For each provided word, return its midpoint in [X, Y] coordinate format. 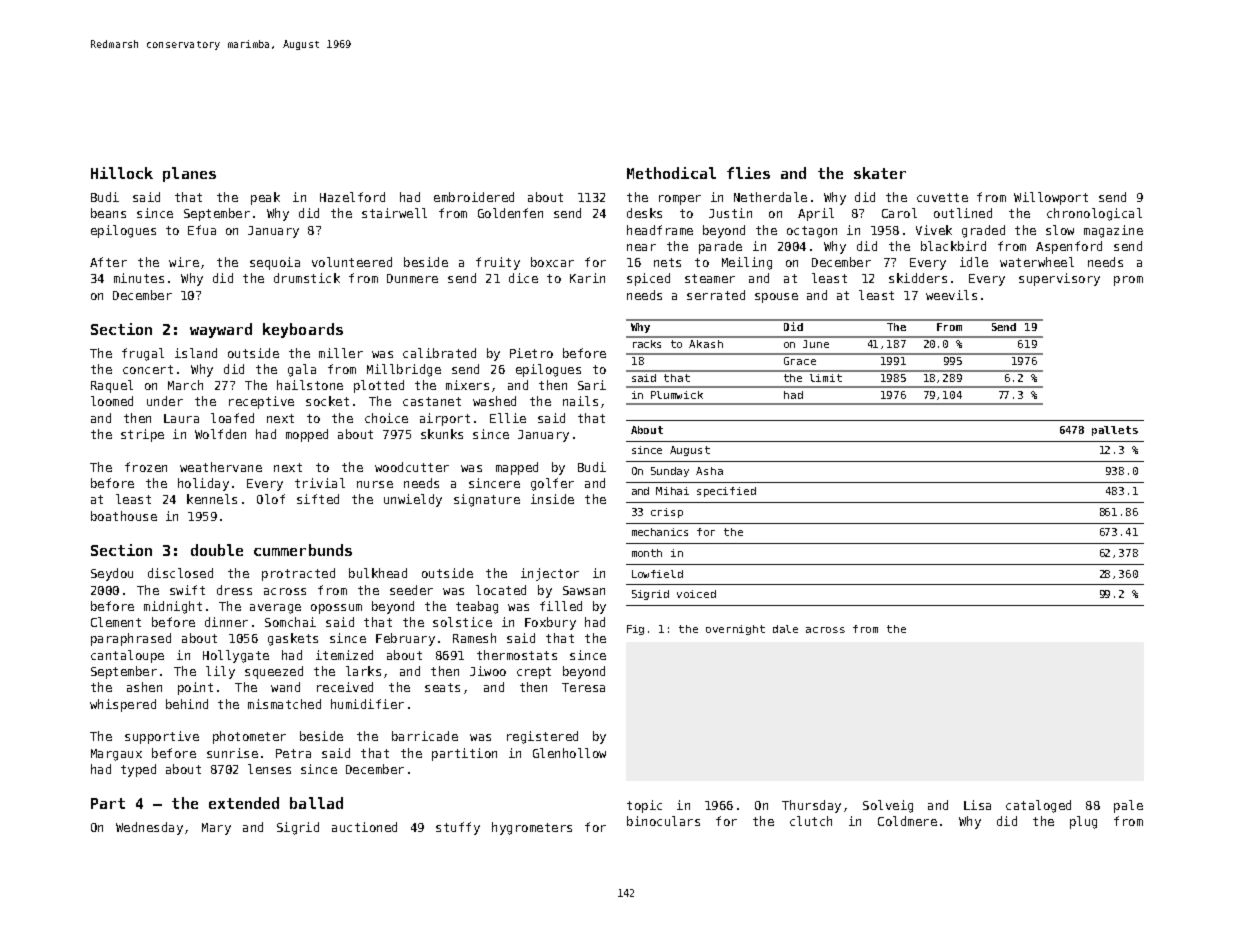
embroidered [474, 197]
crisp [667, 513]
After [108, 262]
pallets [1115, 431]
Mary [216, 829]
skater [880, 173]
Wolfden [220, 434]
